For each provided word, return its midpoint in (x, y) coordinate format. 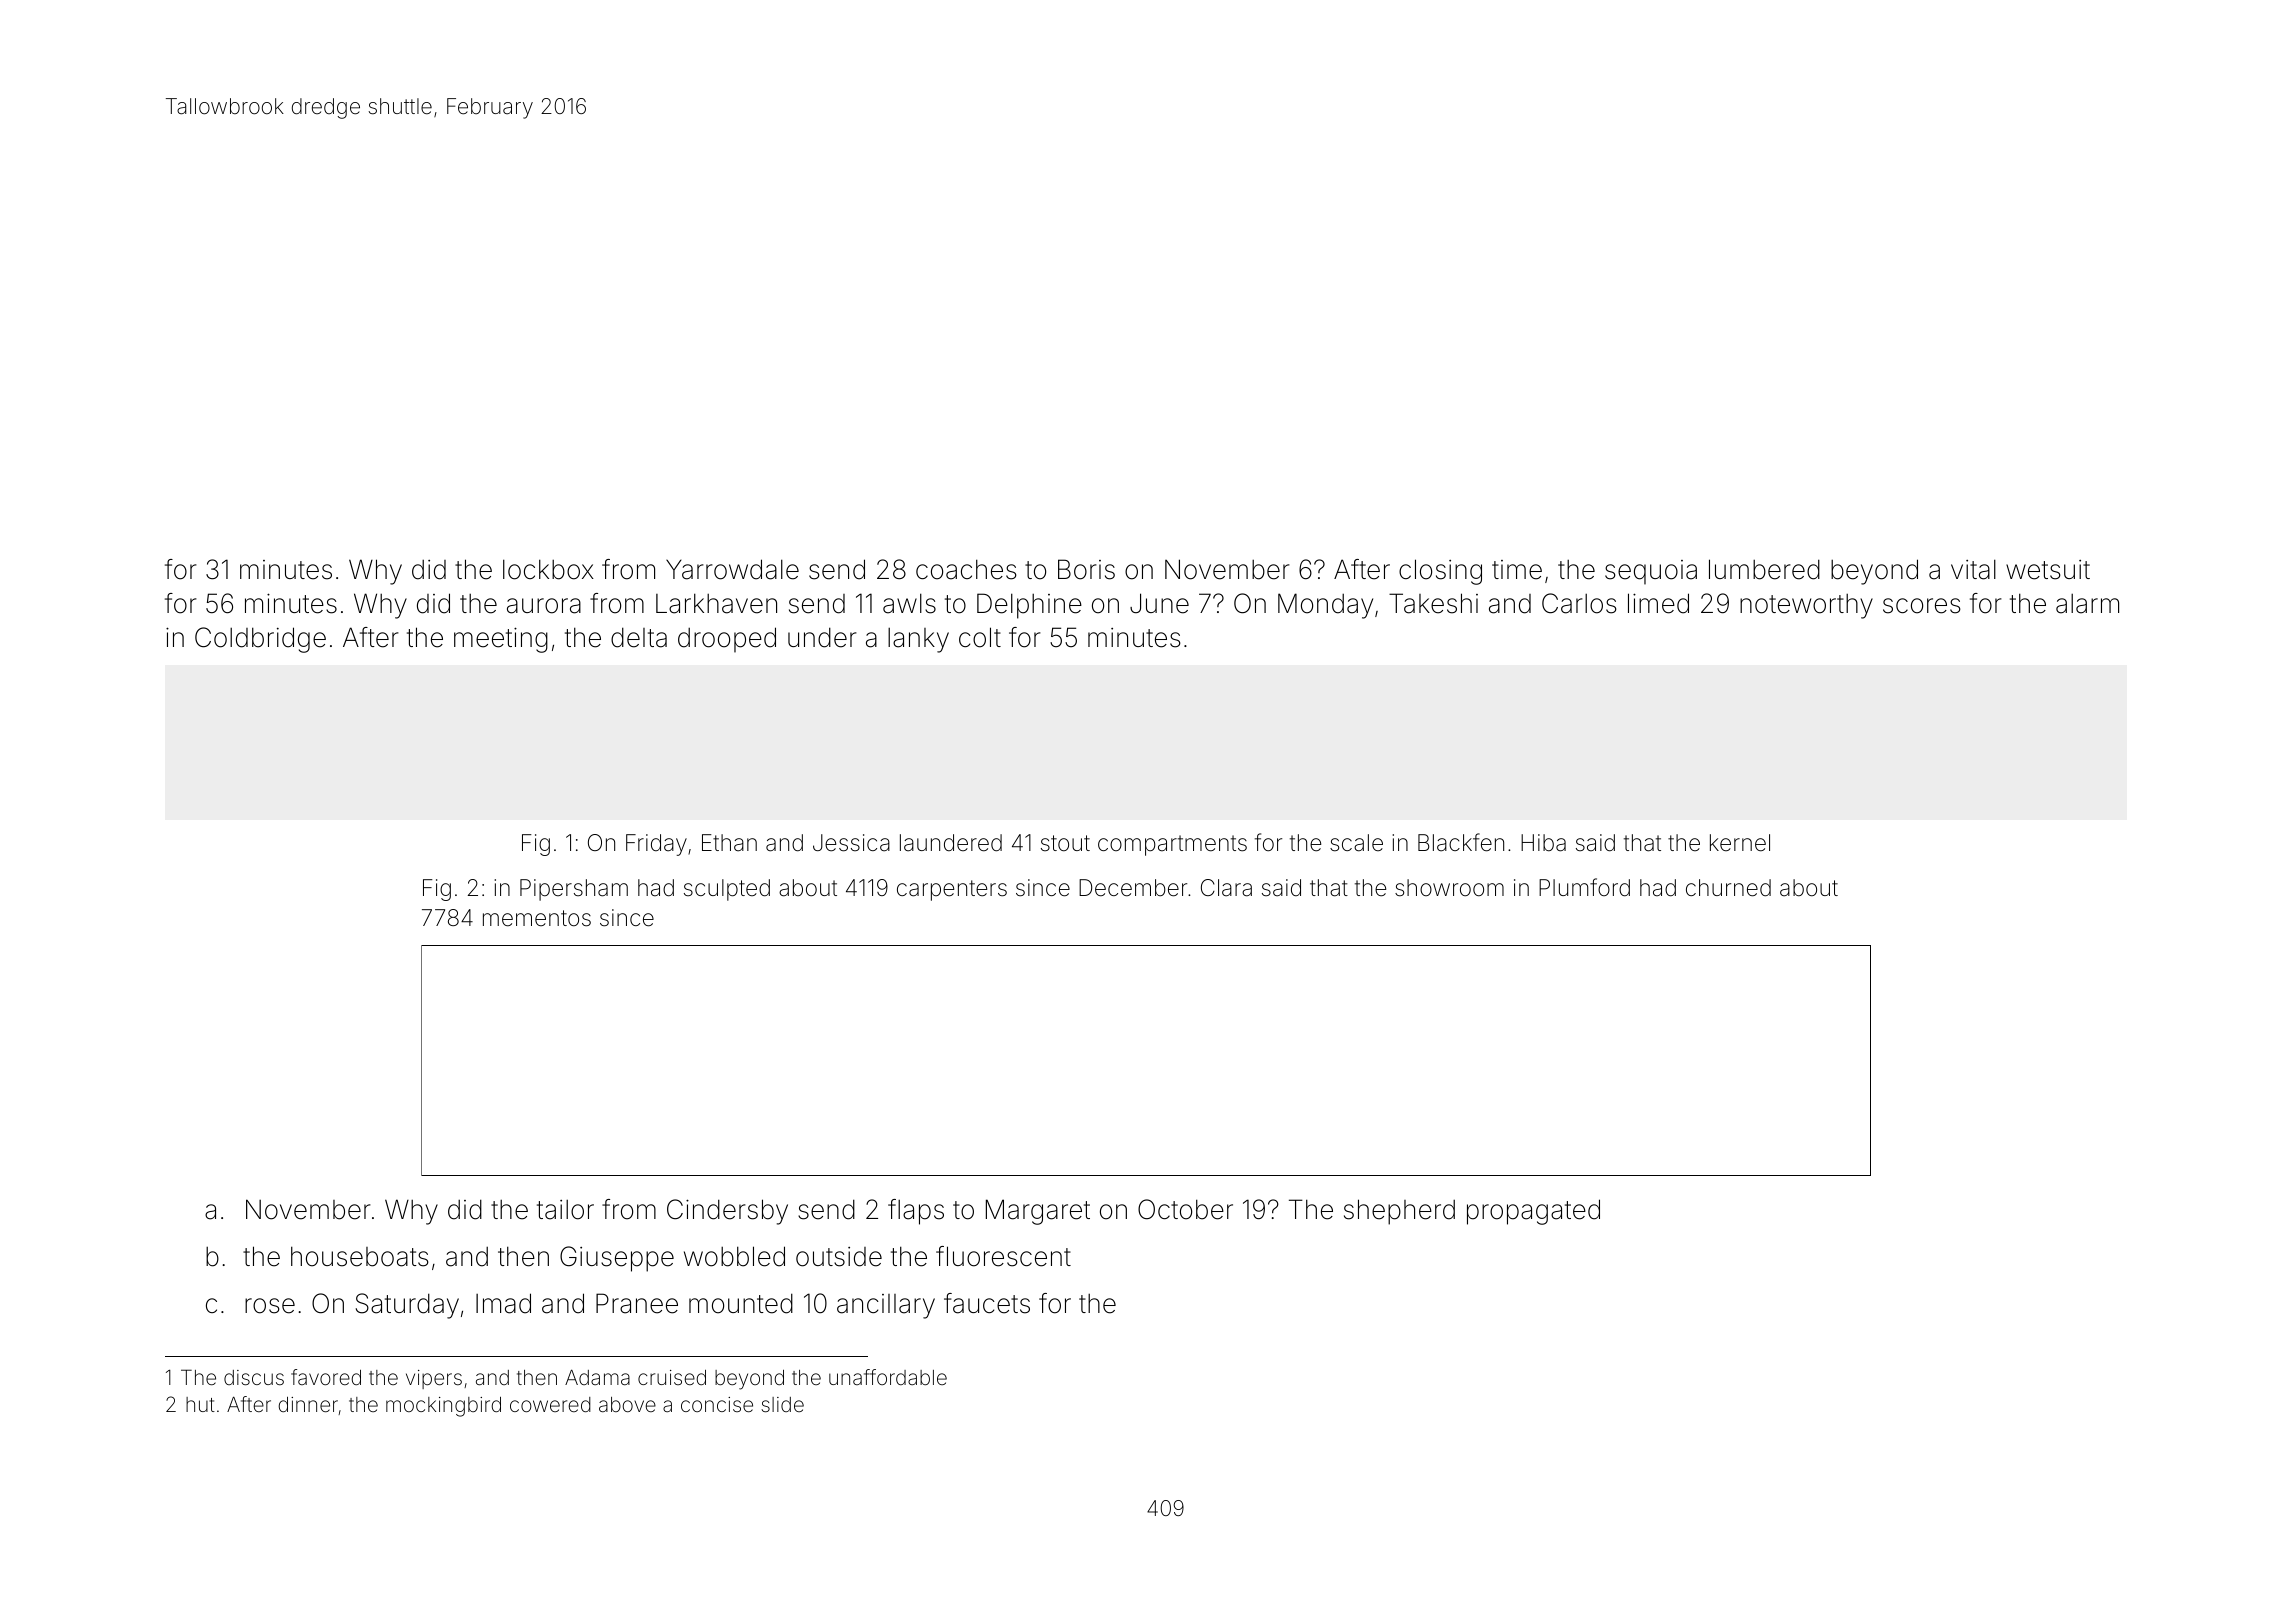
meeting (501, 640)
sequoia (1651, 572)
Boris (1086, 569)
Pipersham (574, 890)
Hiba (1543, 843)
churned (1728, 888)
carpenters (952, 890)
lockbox (548, 569)
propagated (1533, 1212)
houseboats (360, 1256)
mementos (537, 918)
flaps (916, 1212)
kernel (1740, 843)
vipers (434, 1379)
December (1133, 888)
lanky (918, 640)
